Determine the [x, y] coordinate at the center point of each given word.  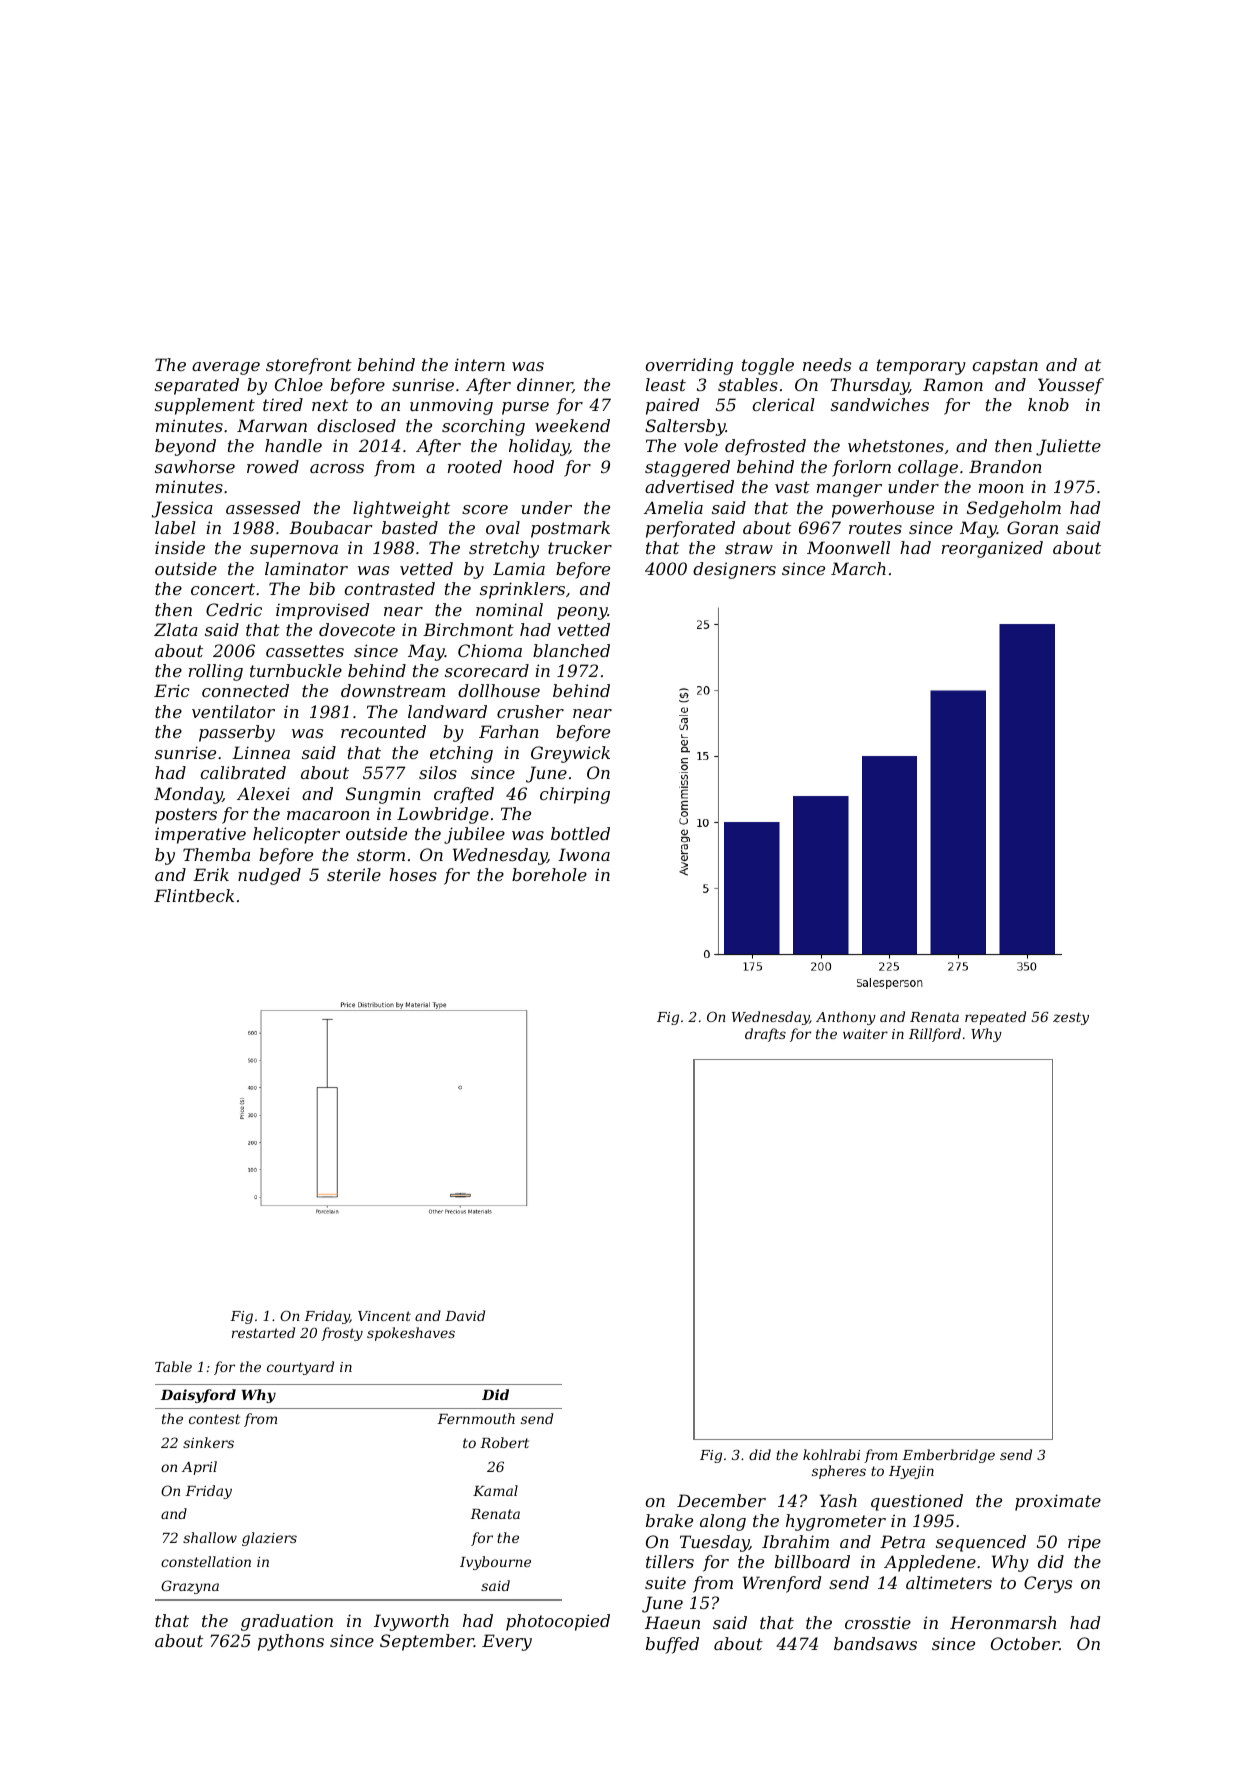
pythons [291, 1642]
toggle [768, 366]
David [465, 1315]
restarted [263, 1332]
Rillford [935, 1035]
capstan [1005, 367]
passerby [237, 733]
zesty [1071, 1018]
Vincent [384, 1316]
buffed [672, 1645]
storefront [309, 366]
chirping [575, 795]
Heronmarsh [1003, 1622]
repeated [995, 1018]
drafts [765, 1035]
